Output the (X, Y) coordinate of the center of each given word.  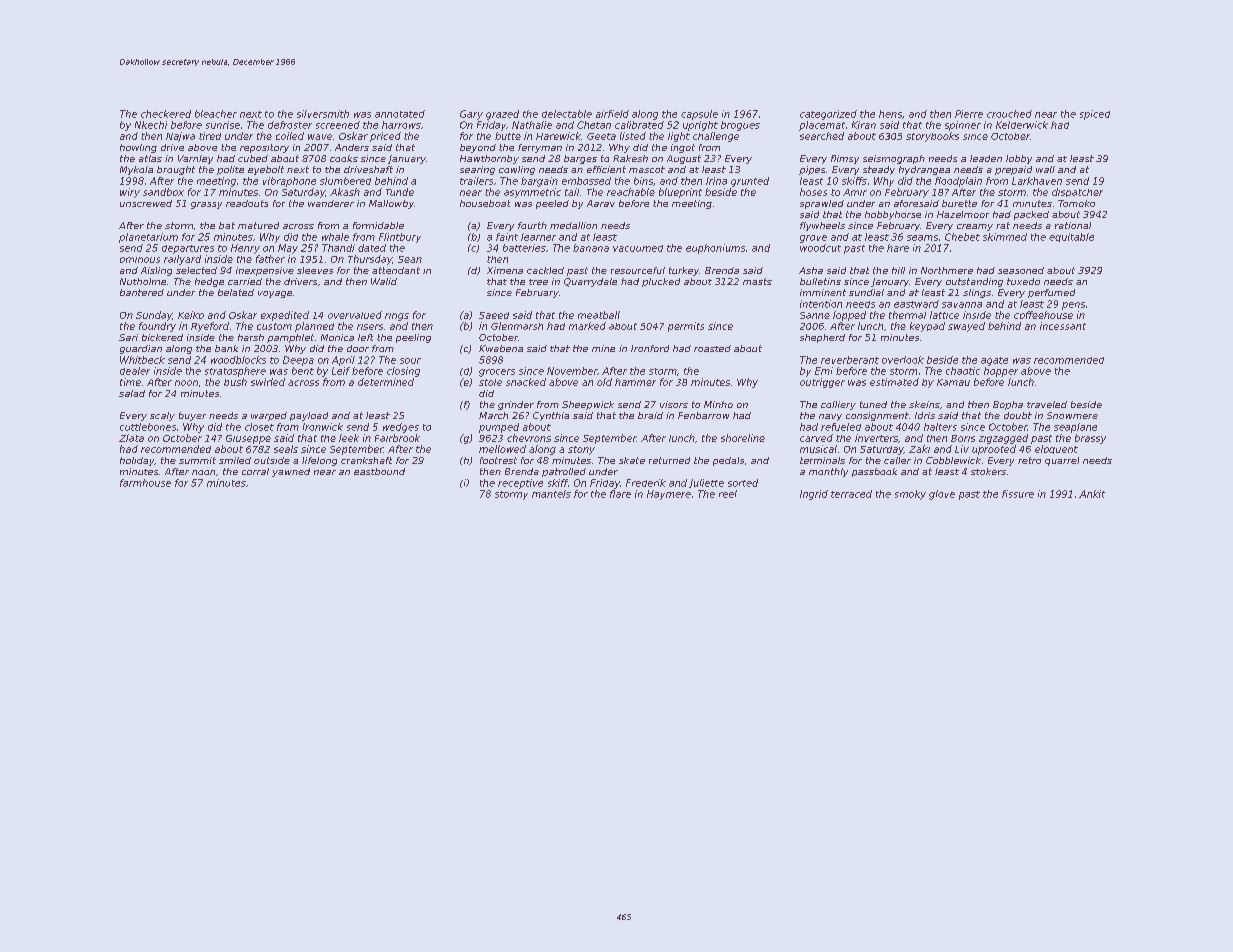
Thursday (370, 260)
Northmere (947, 270)
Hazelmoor (963, 214)
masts (757, 281)
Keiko (191, 315)
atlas (150, 158)
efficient (606, 169)
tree (538, 282)
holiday (137, 461)
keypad (927, 327)
